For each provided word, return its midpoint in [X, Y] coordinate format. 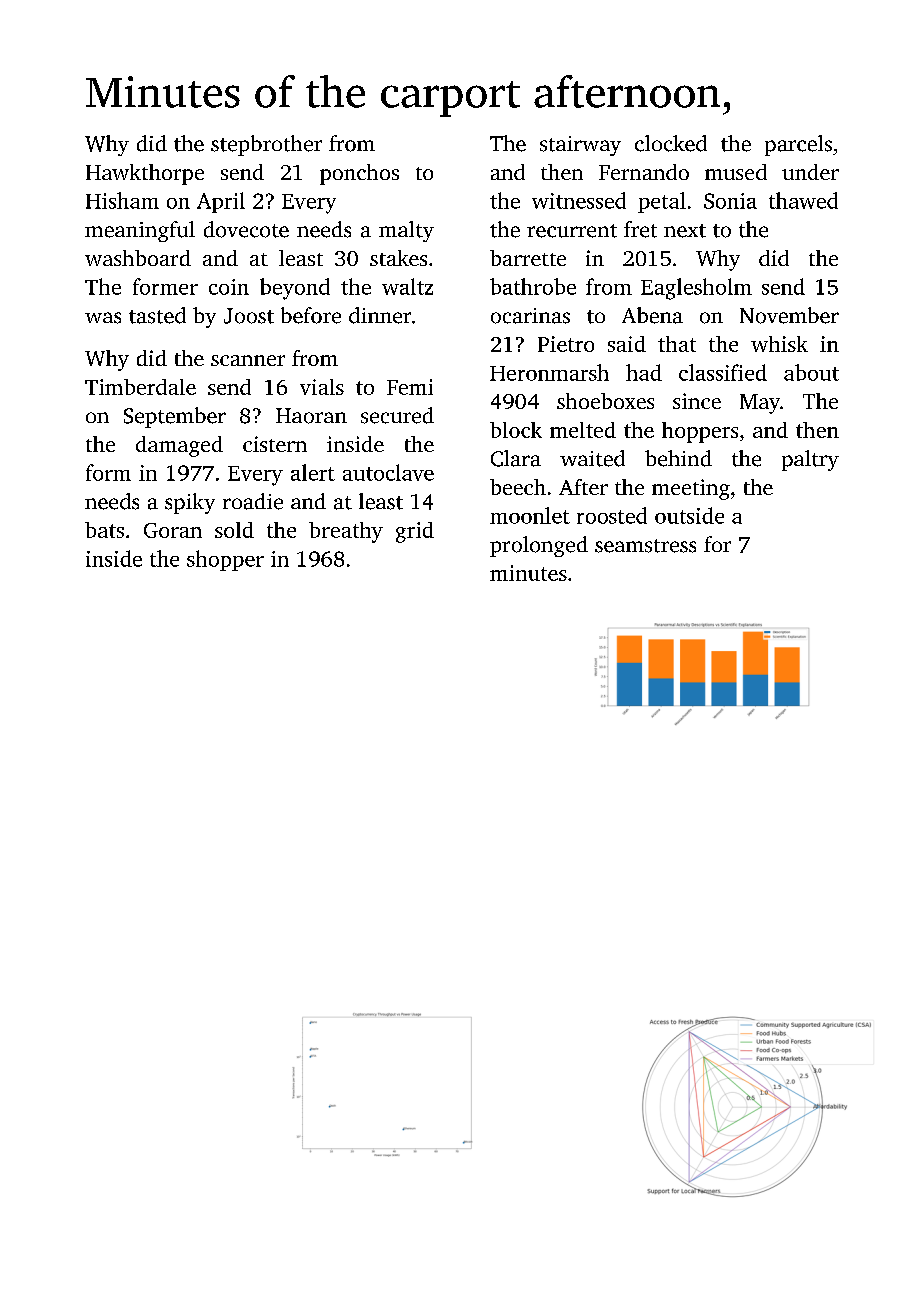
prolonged [539, 546]
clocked [671, 143]
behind [678, 458]
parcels [798, 145]
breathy [346, 532]
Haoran [311, 416]
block [516, 430]
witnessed [579, 200]
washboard [138, 258]
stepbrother [266, 145]
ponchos [359, 174]
